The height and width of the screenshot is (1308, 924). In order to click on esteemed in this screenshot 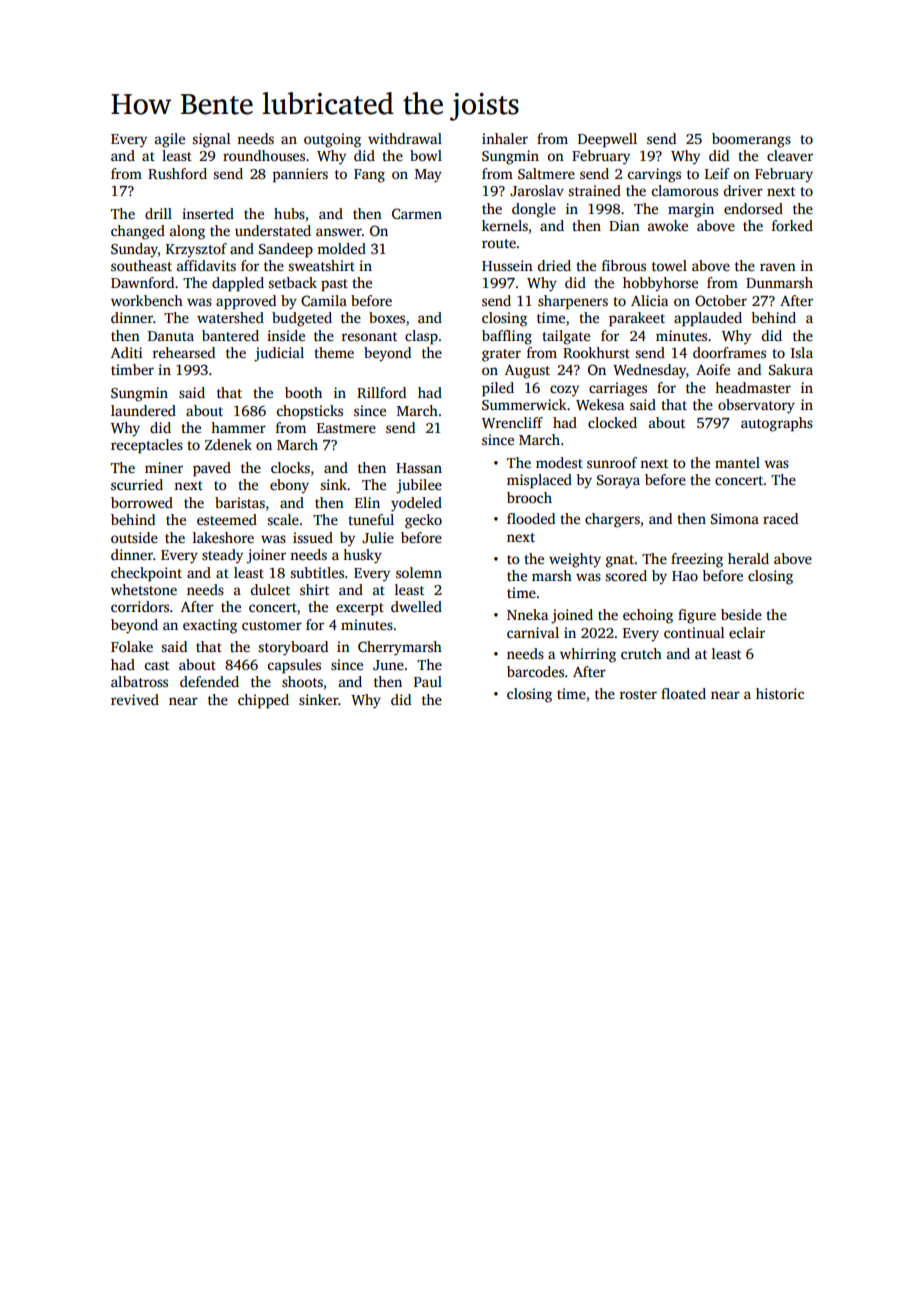, I will do `click(227, 519)`.
